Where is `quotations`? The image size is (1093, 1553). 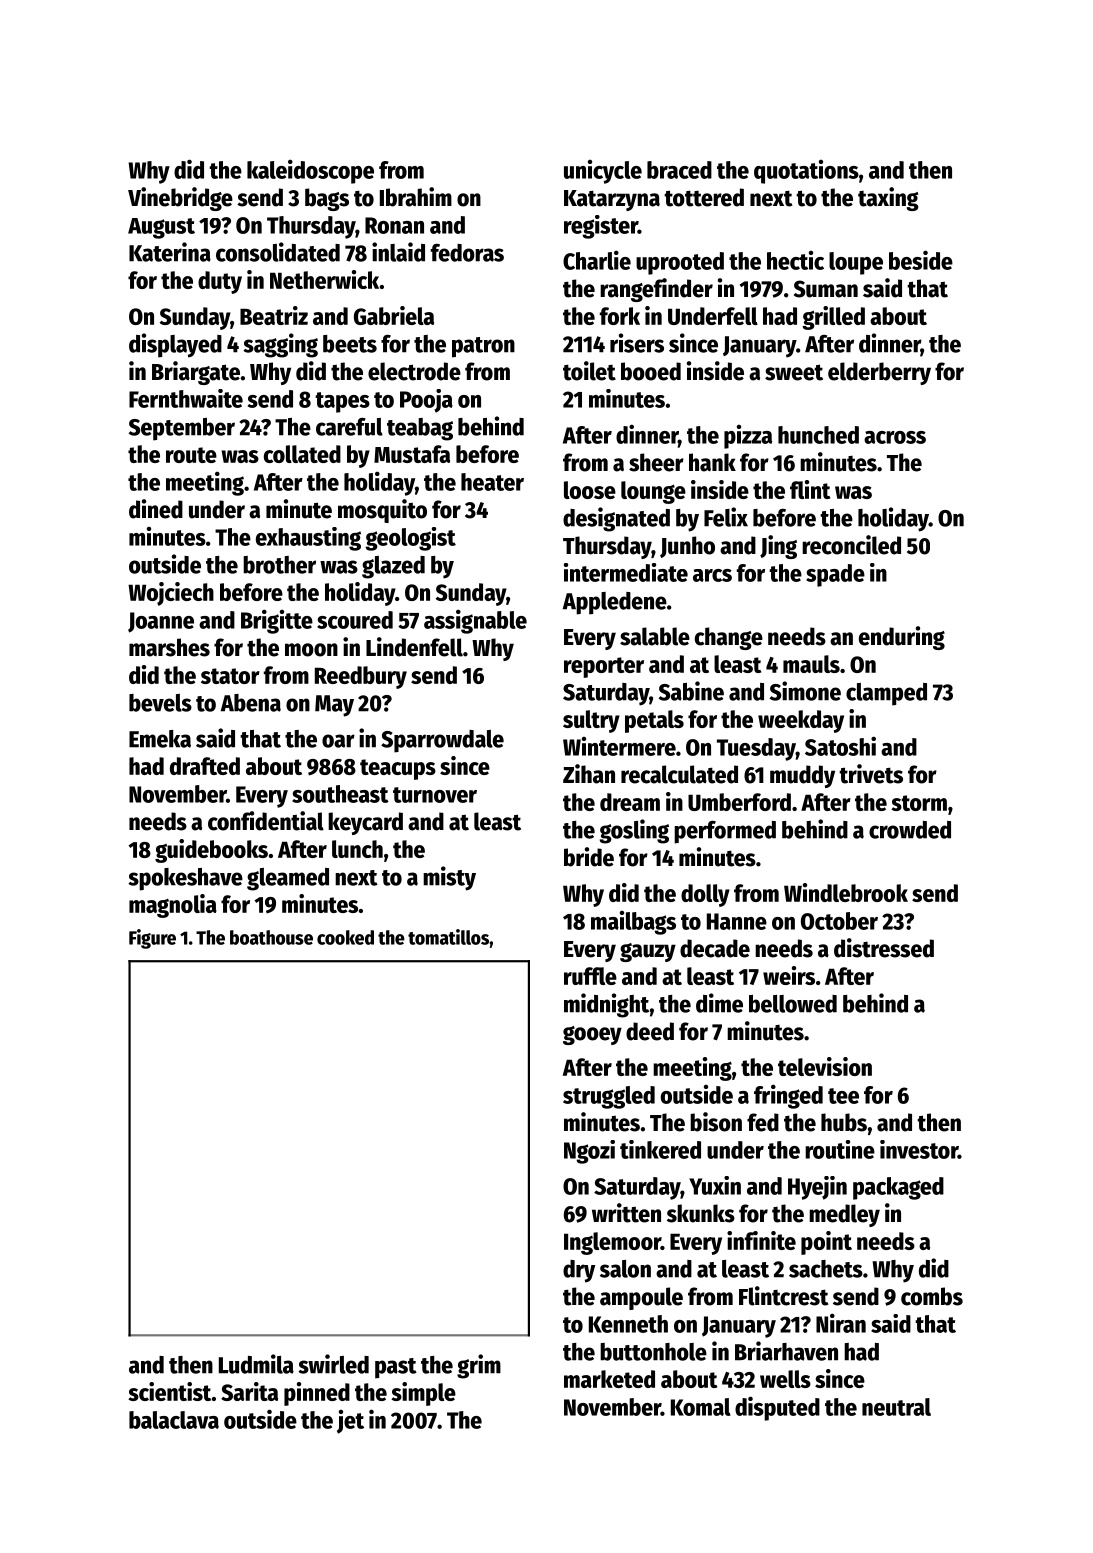
quotations is located at coordinates (806, 172).
